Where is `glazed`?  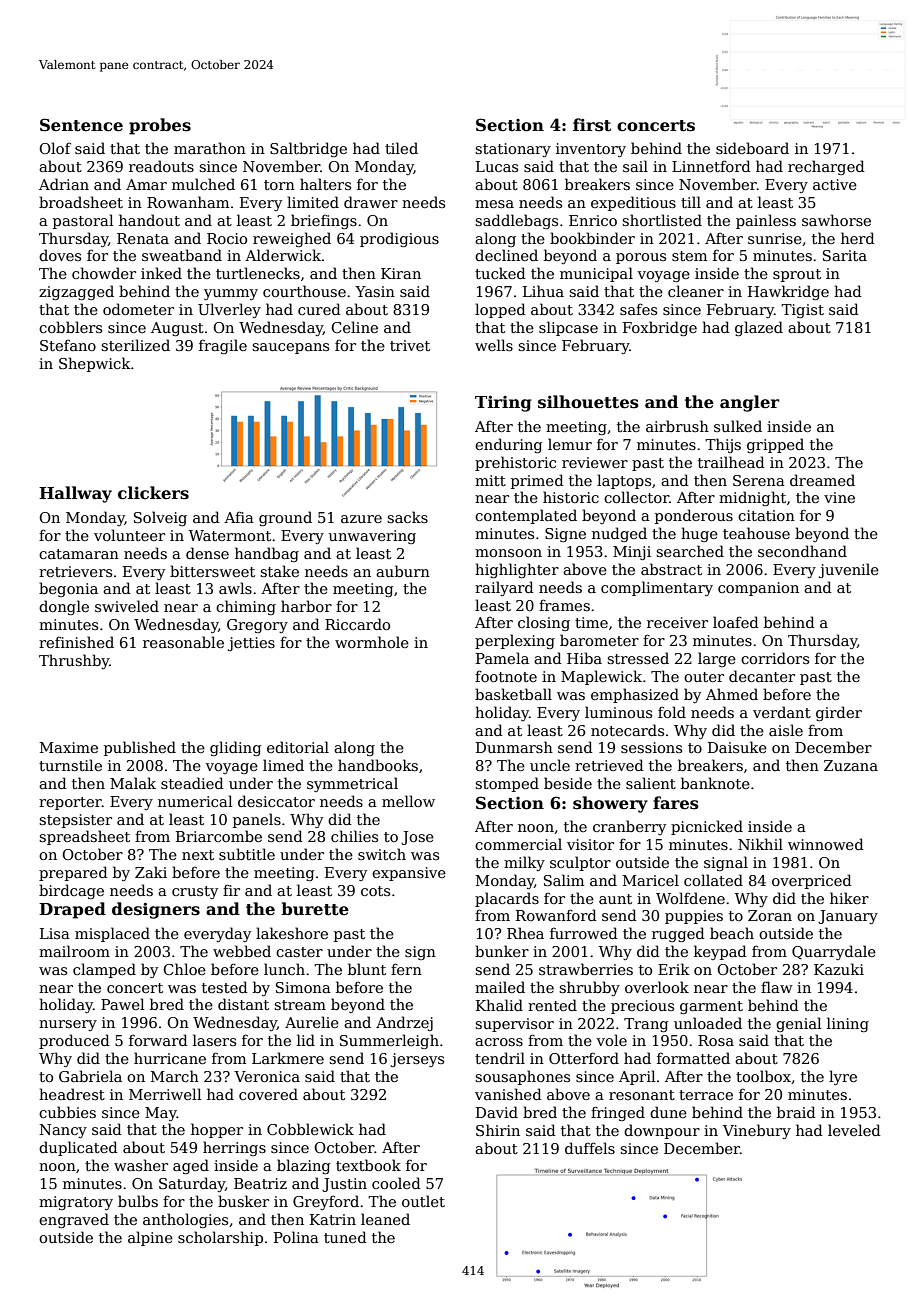
glazed is located at coordinates (759, 328).
